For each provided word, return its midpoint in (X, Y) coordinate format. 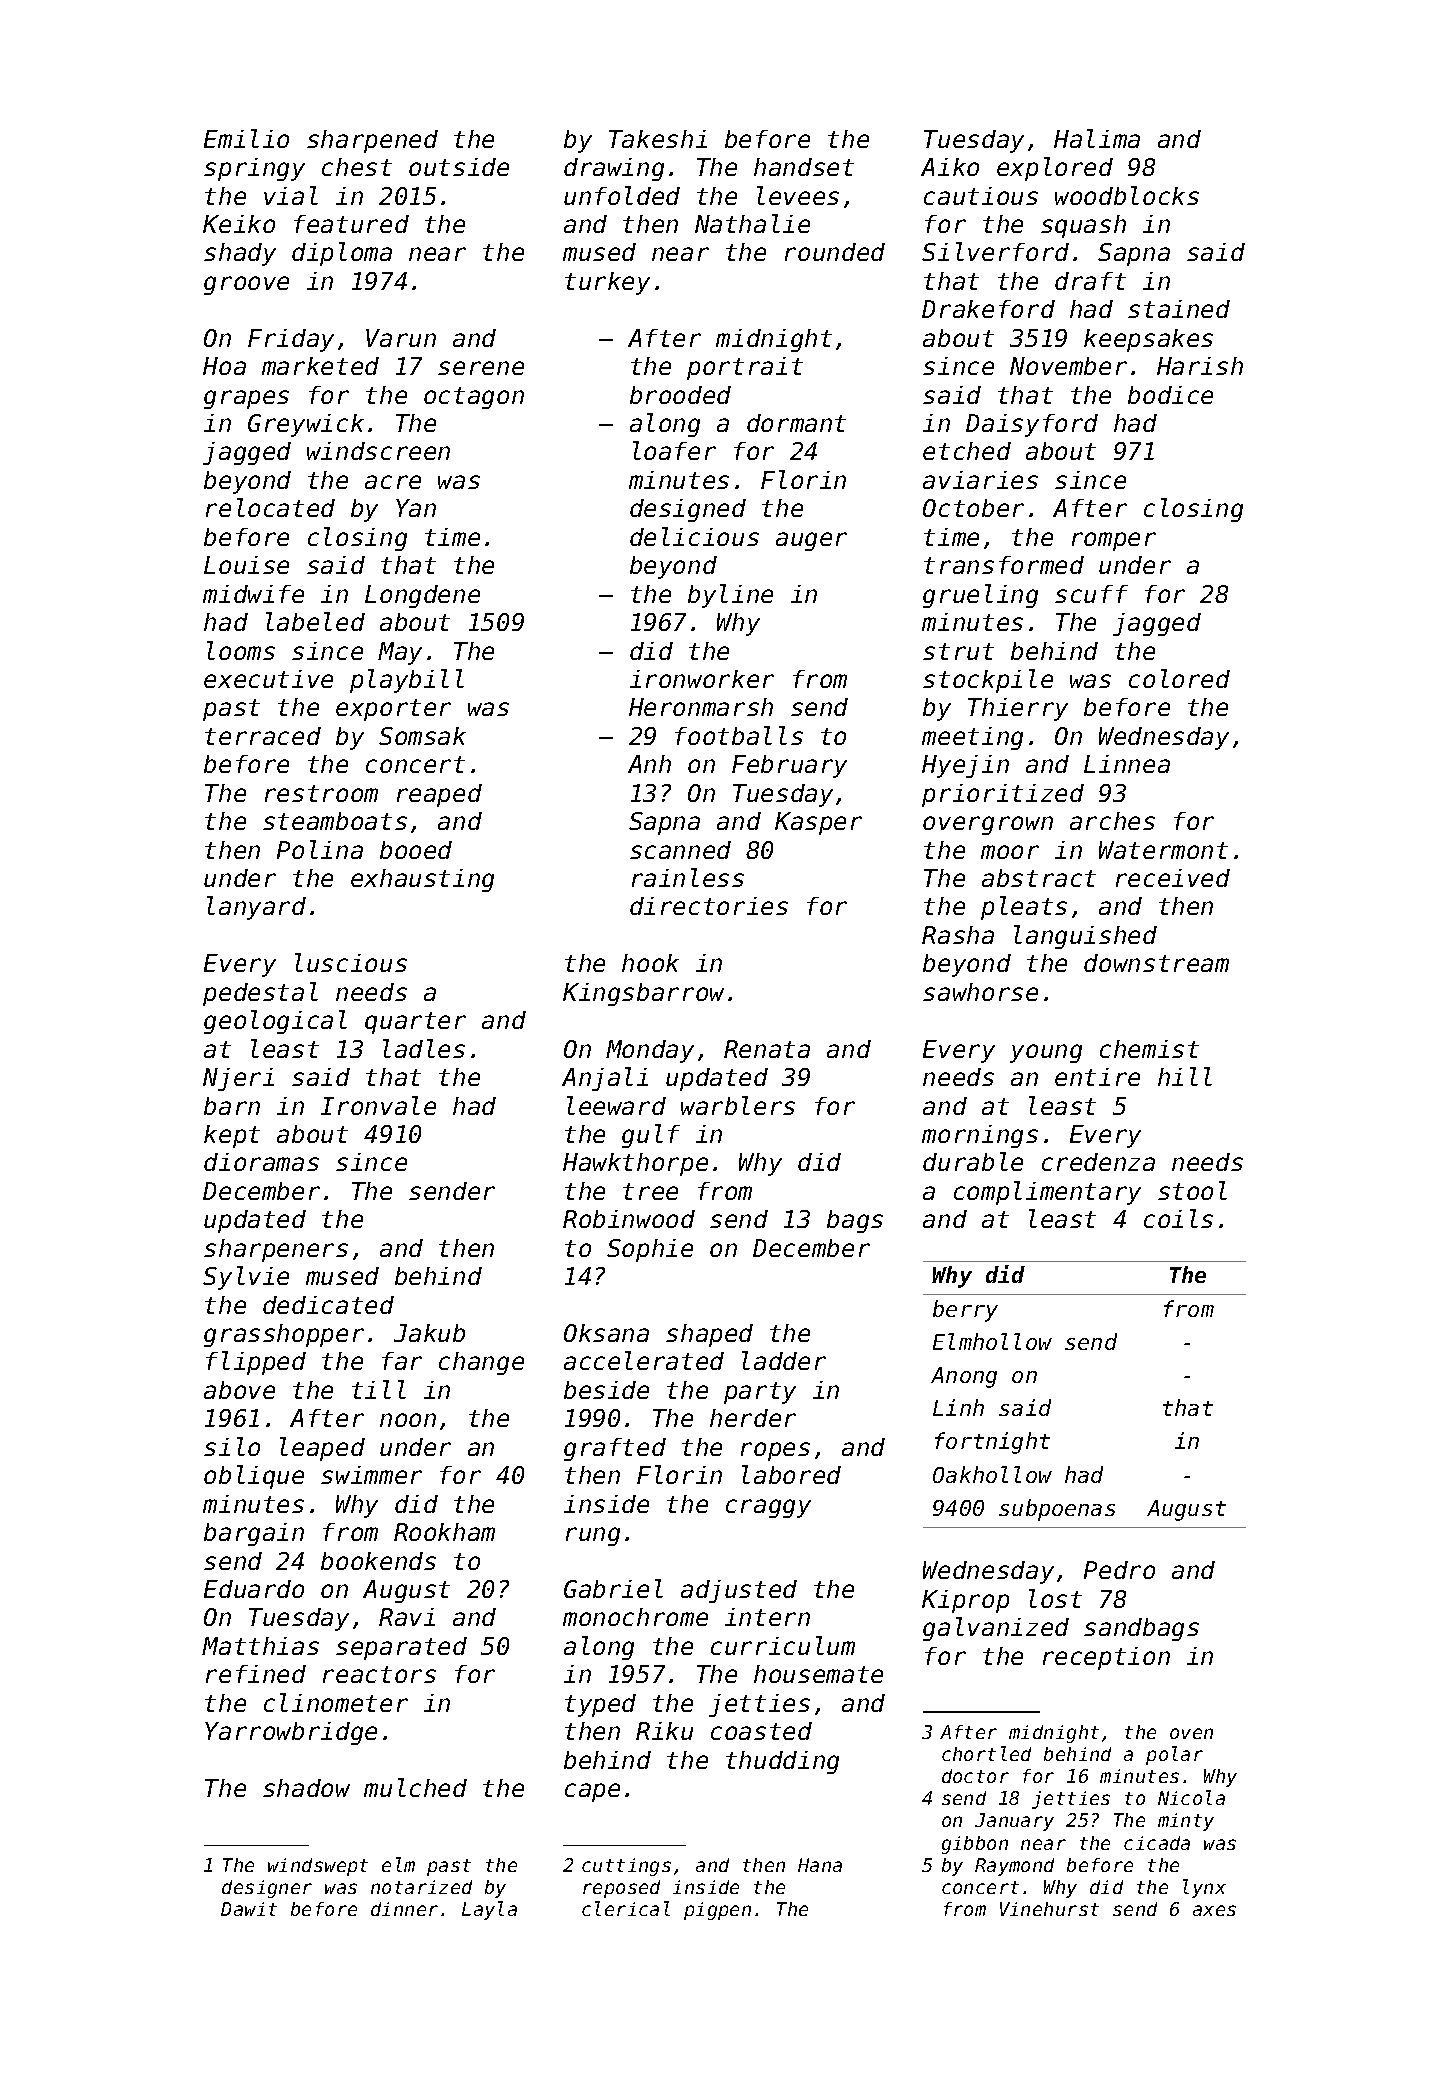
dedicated (328, 1305)
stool (1192, 1190)
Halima (1097, 138)
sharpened (372, 141)
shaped (709, 1335)
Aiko (950, 167)
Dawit (249, 1909)
